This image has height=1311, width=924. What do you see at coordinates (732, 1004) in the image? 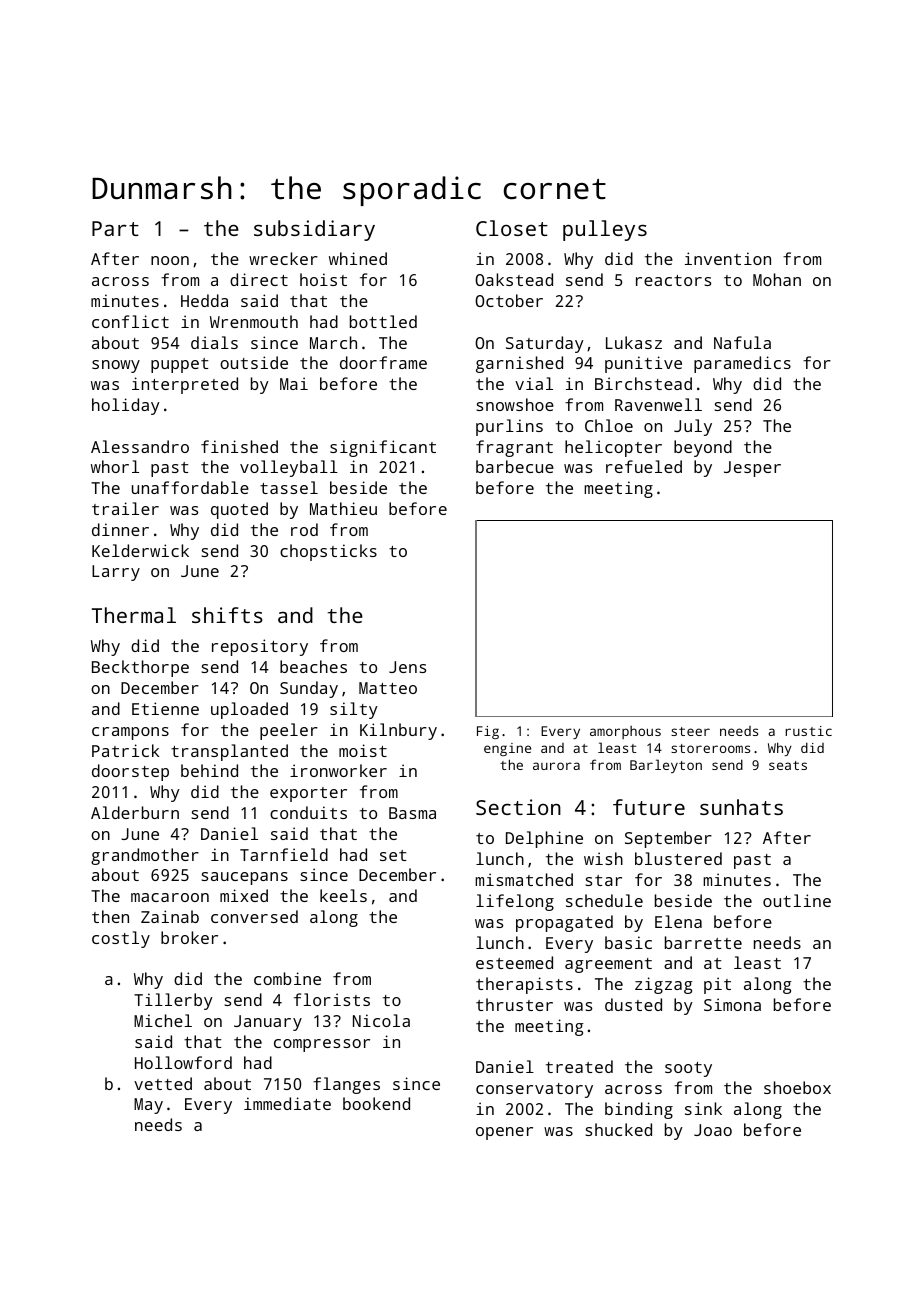
I see `Simona` at bounding box center [732, 1004].
